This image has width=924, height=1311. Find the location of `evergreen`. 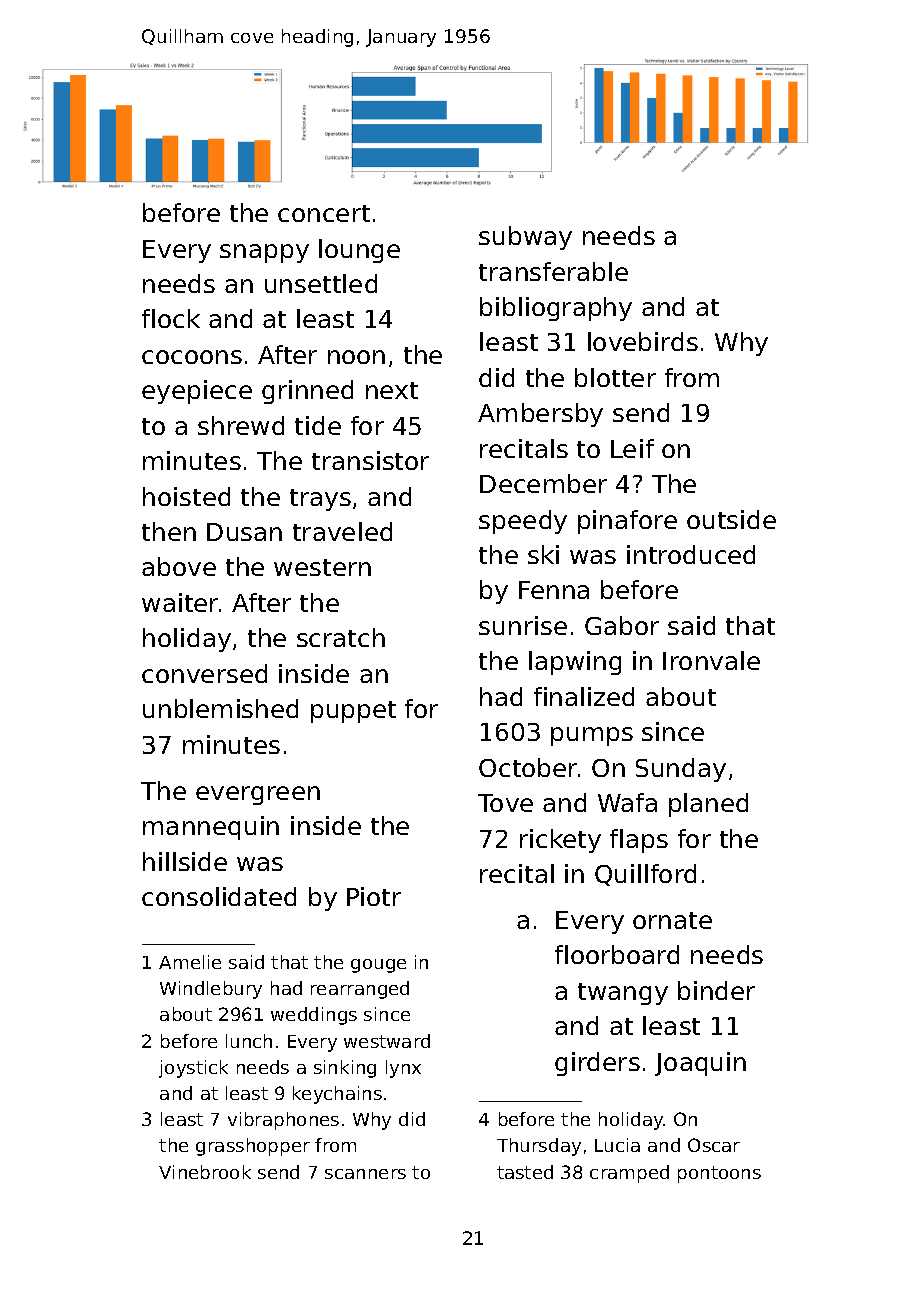

evergreen is located at coordinates (258, 795).
